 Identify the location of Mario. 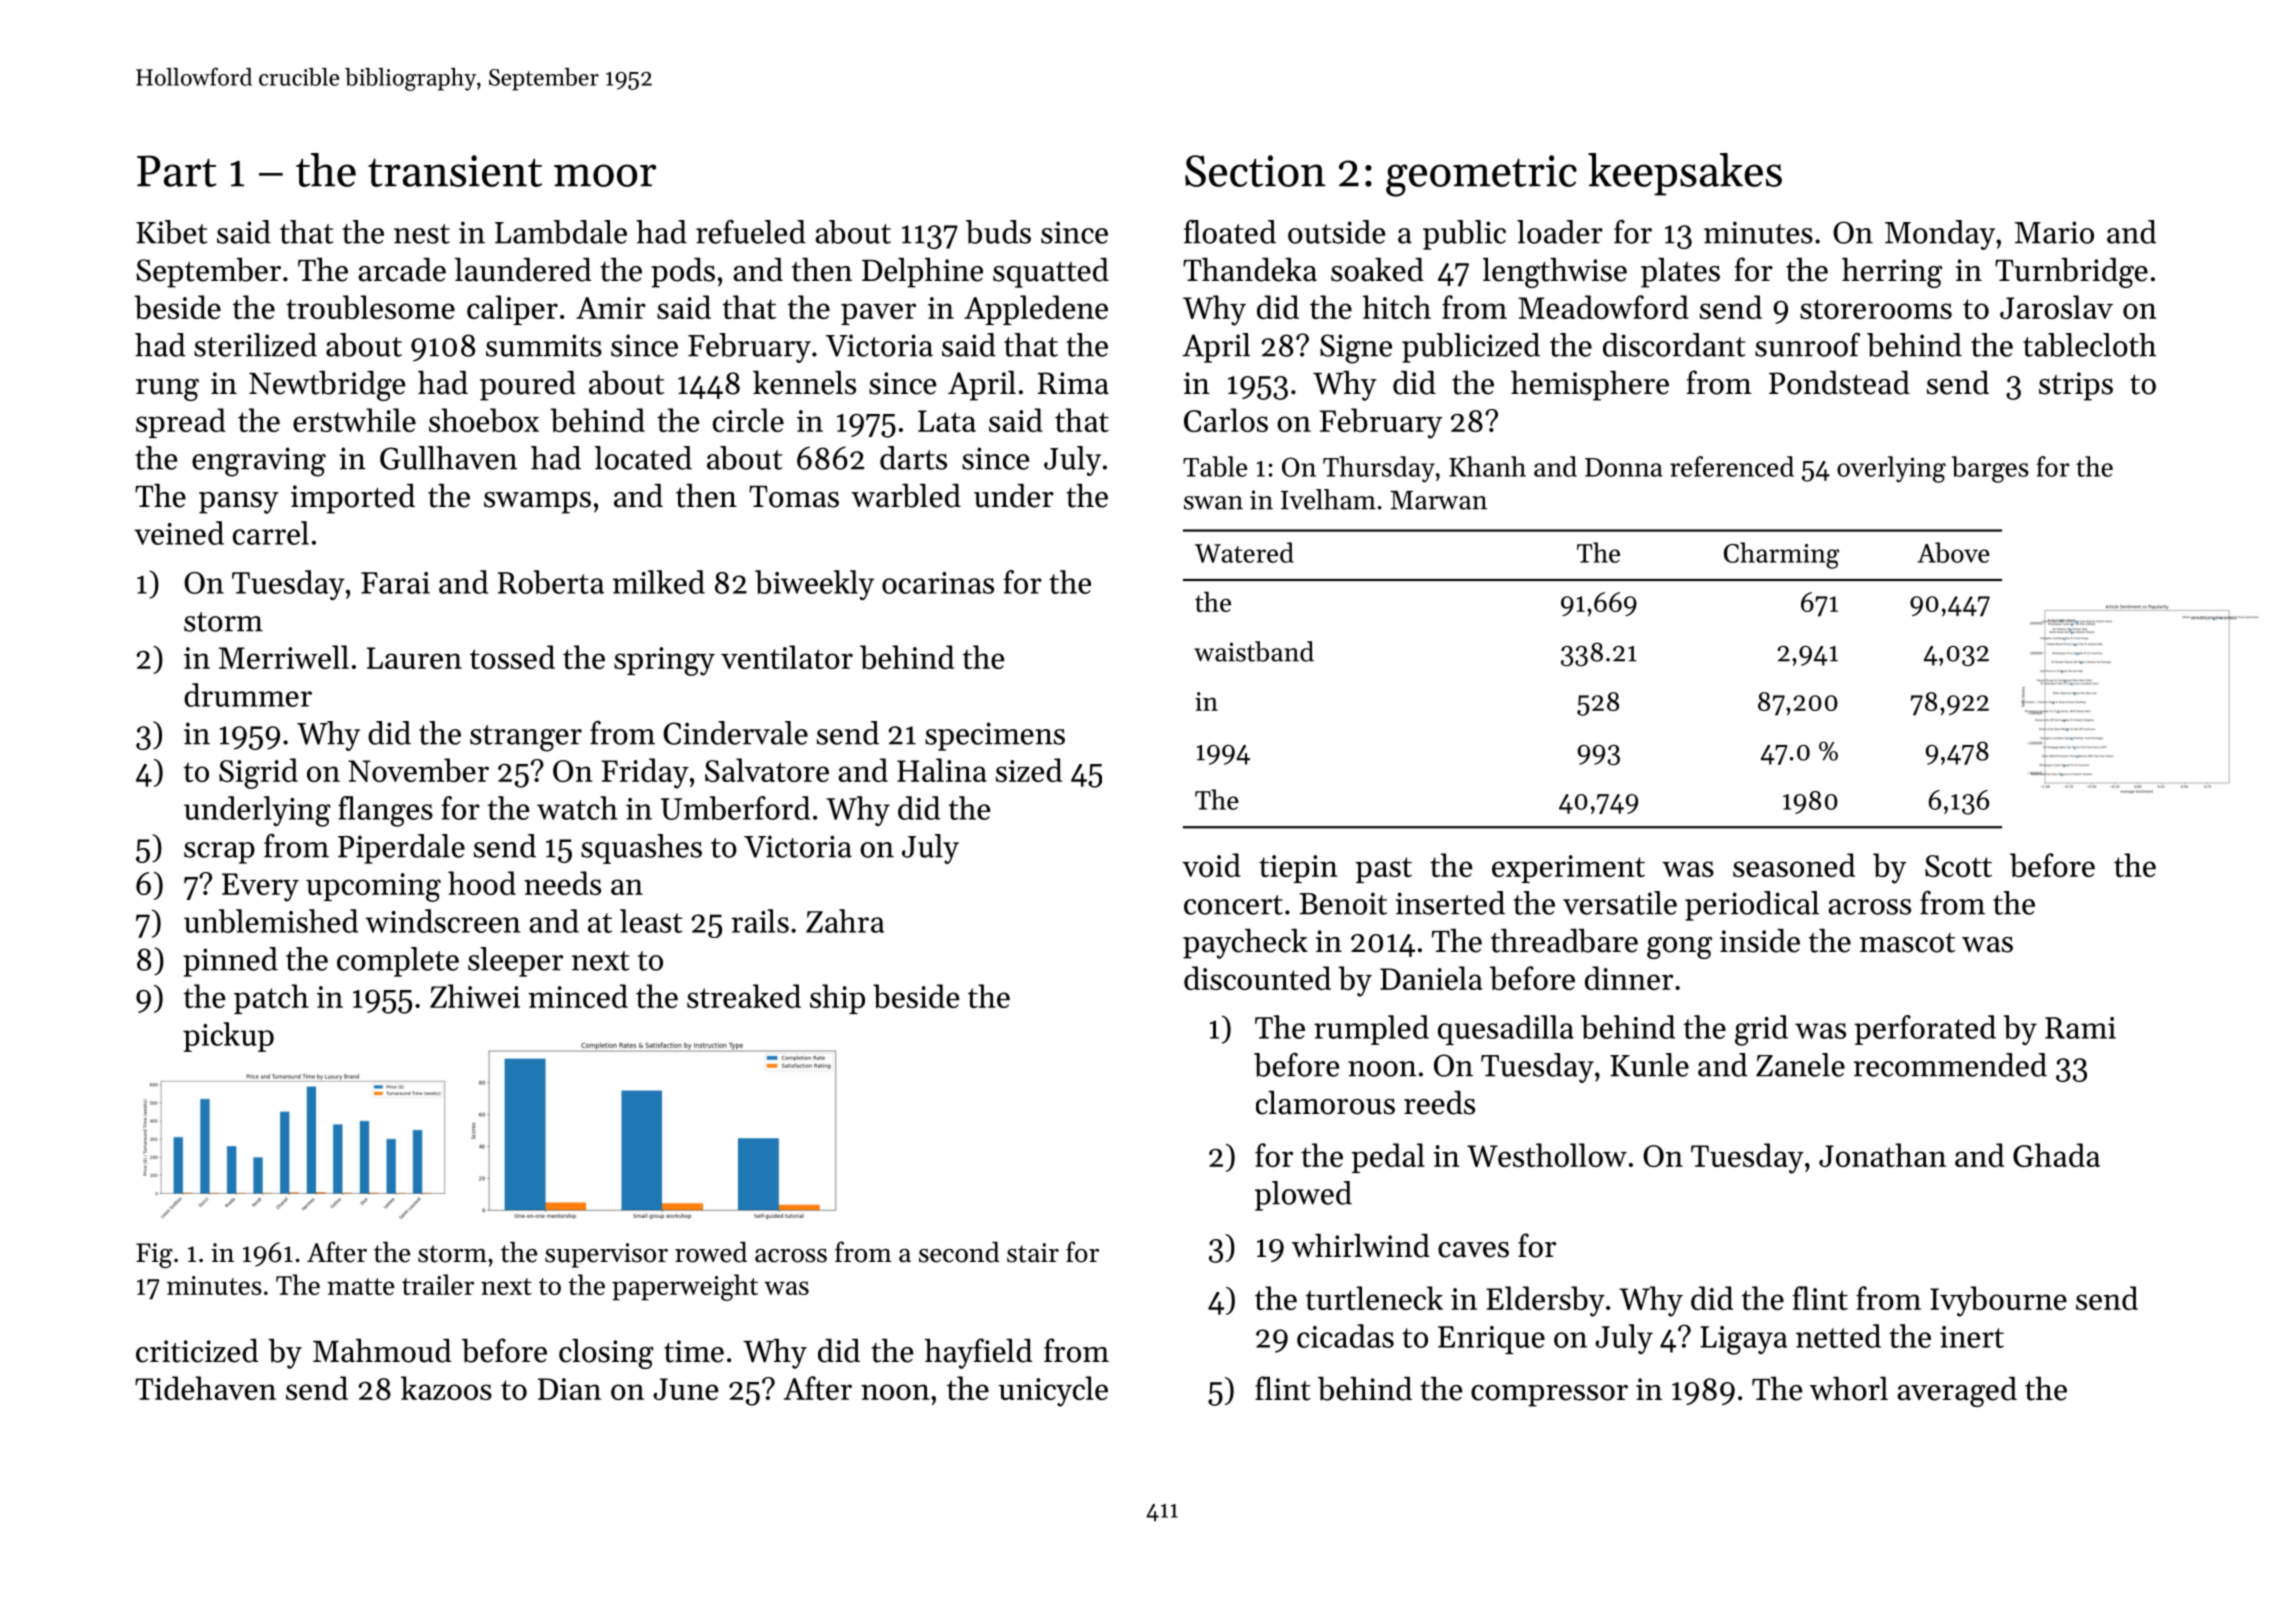
(2054, 232).
